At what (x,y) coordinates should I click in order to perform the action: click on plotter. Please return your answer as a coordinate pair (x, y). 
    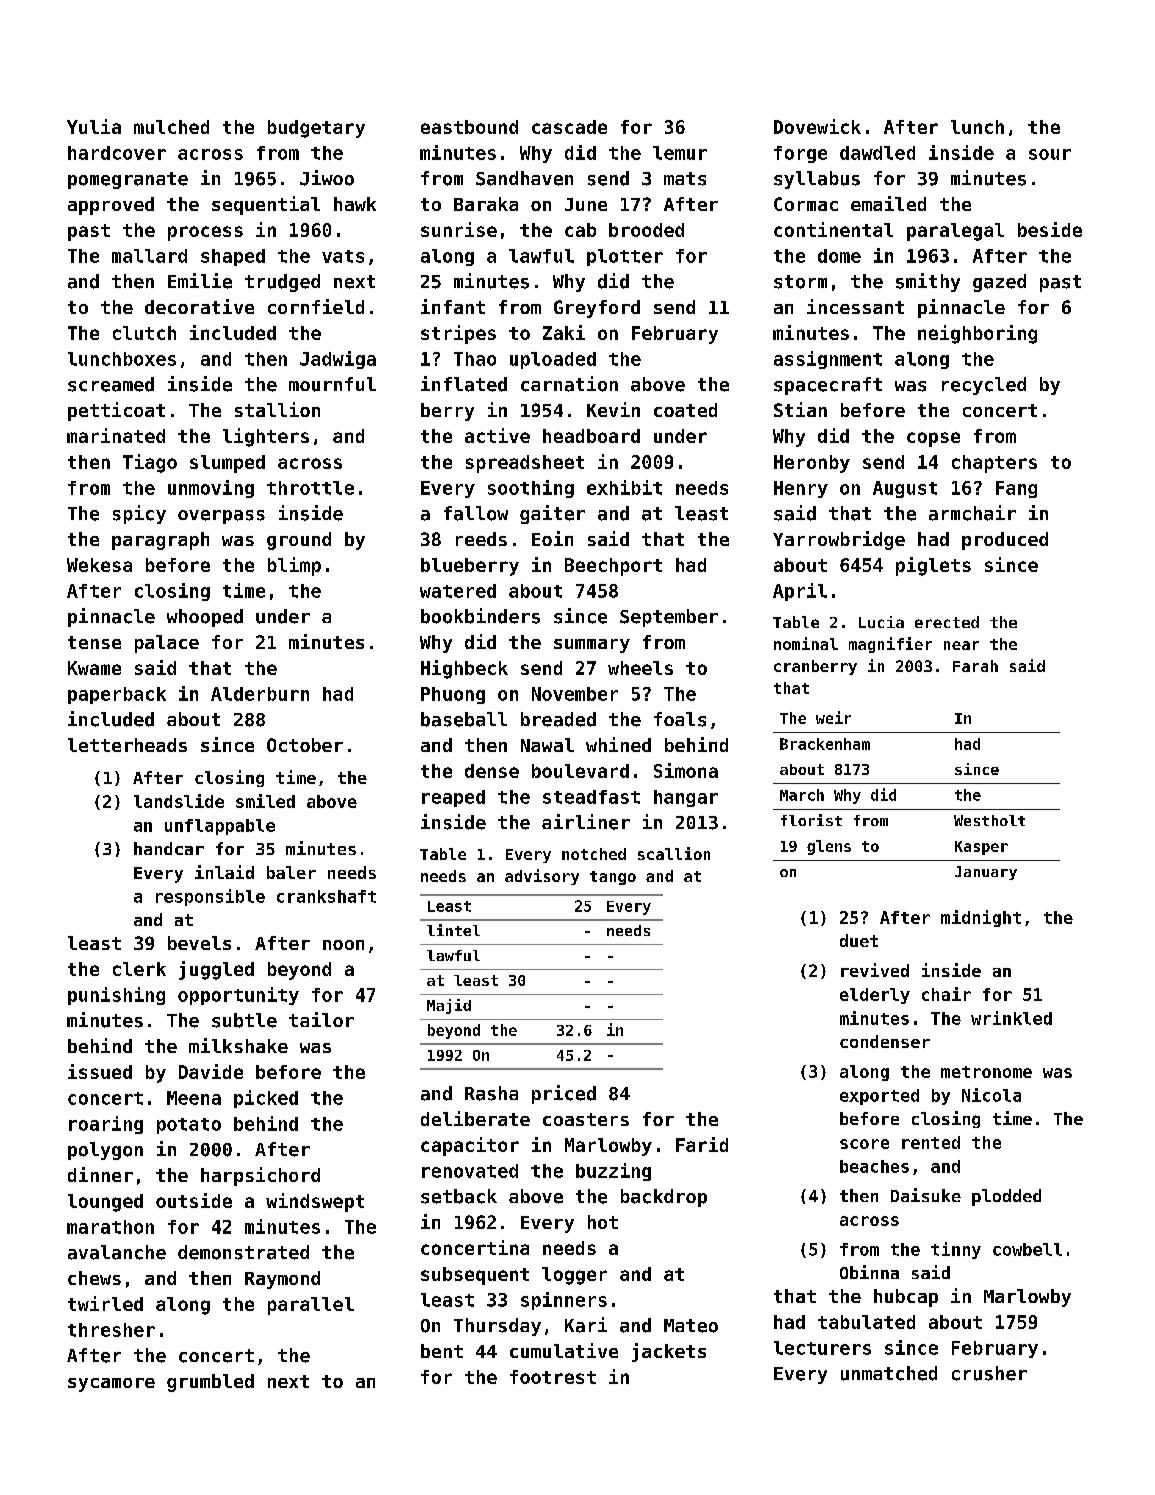
    Looking at the image, I should click on (625, 257).
